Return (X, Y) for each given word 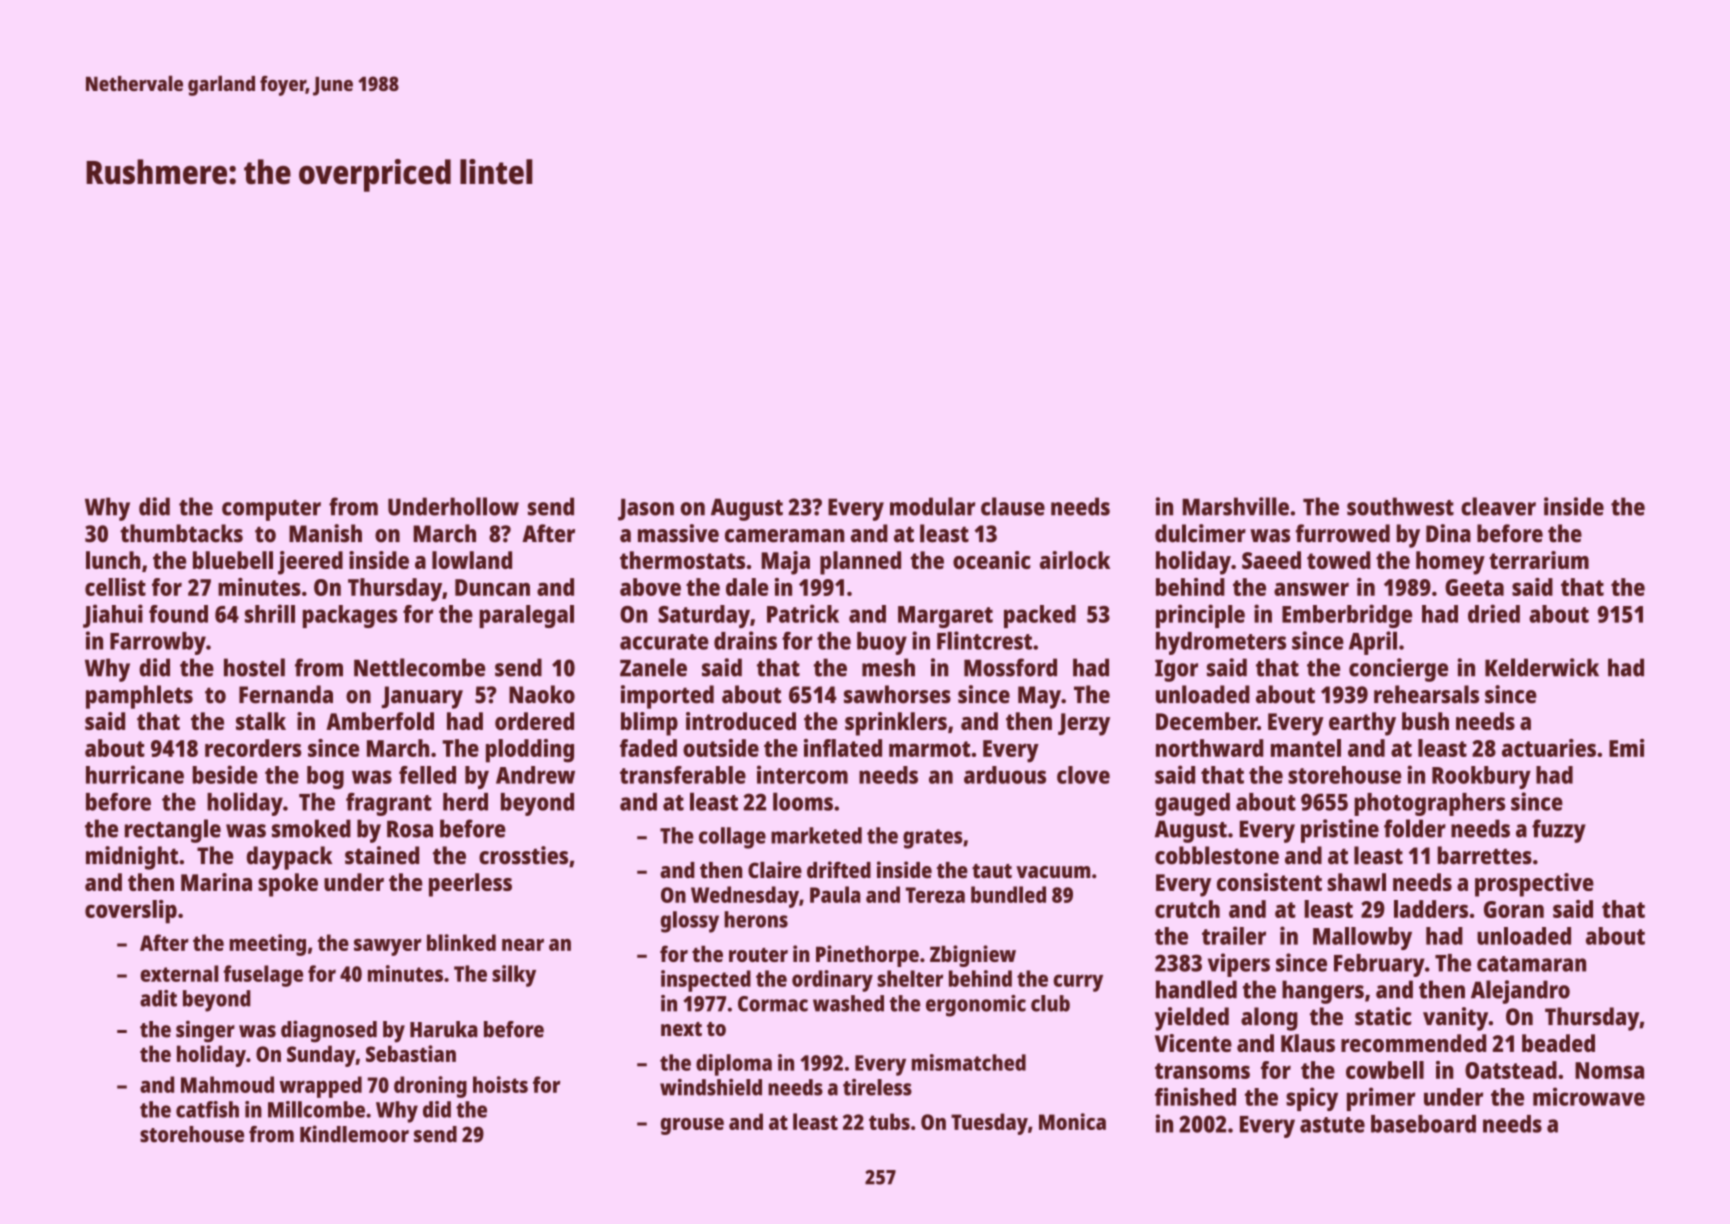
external (179, 973)
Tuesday (989, 1124)
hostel (254, 667)
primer (1381, 1099)
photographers (1429, 804)
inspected (706, 981)
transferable (683, 775)
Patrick (803, 613)
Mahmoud (227, 1084)
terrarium (1539, 560)
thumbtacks (181, 533)
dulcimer (1200, 533)
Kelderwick (1542, 667)
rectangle (173, 831)
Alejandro (1520, 992)
